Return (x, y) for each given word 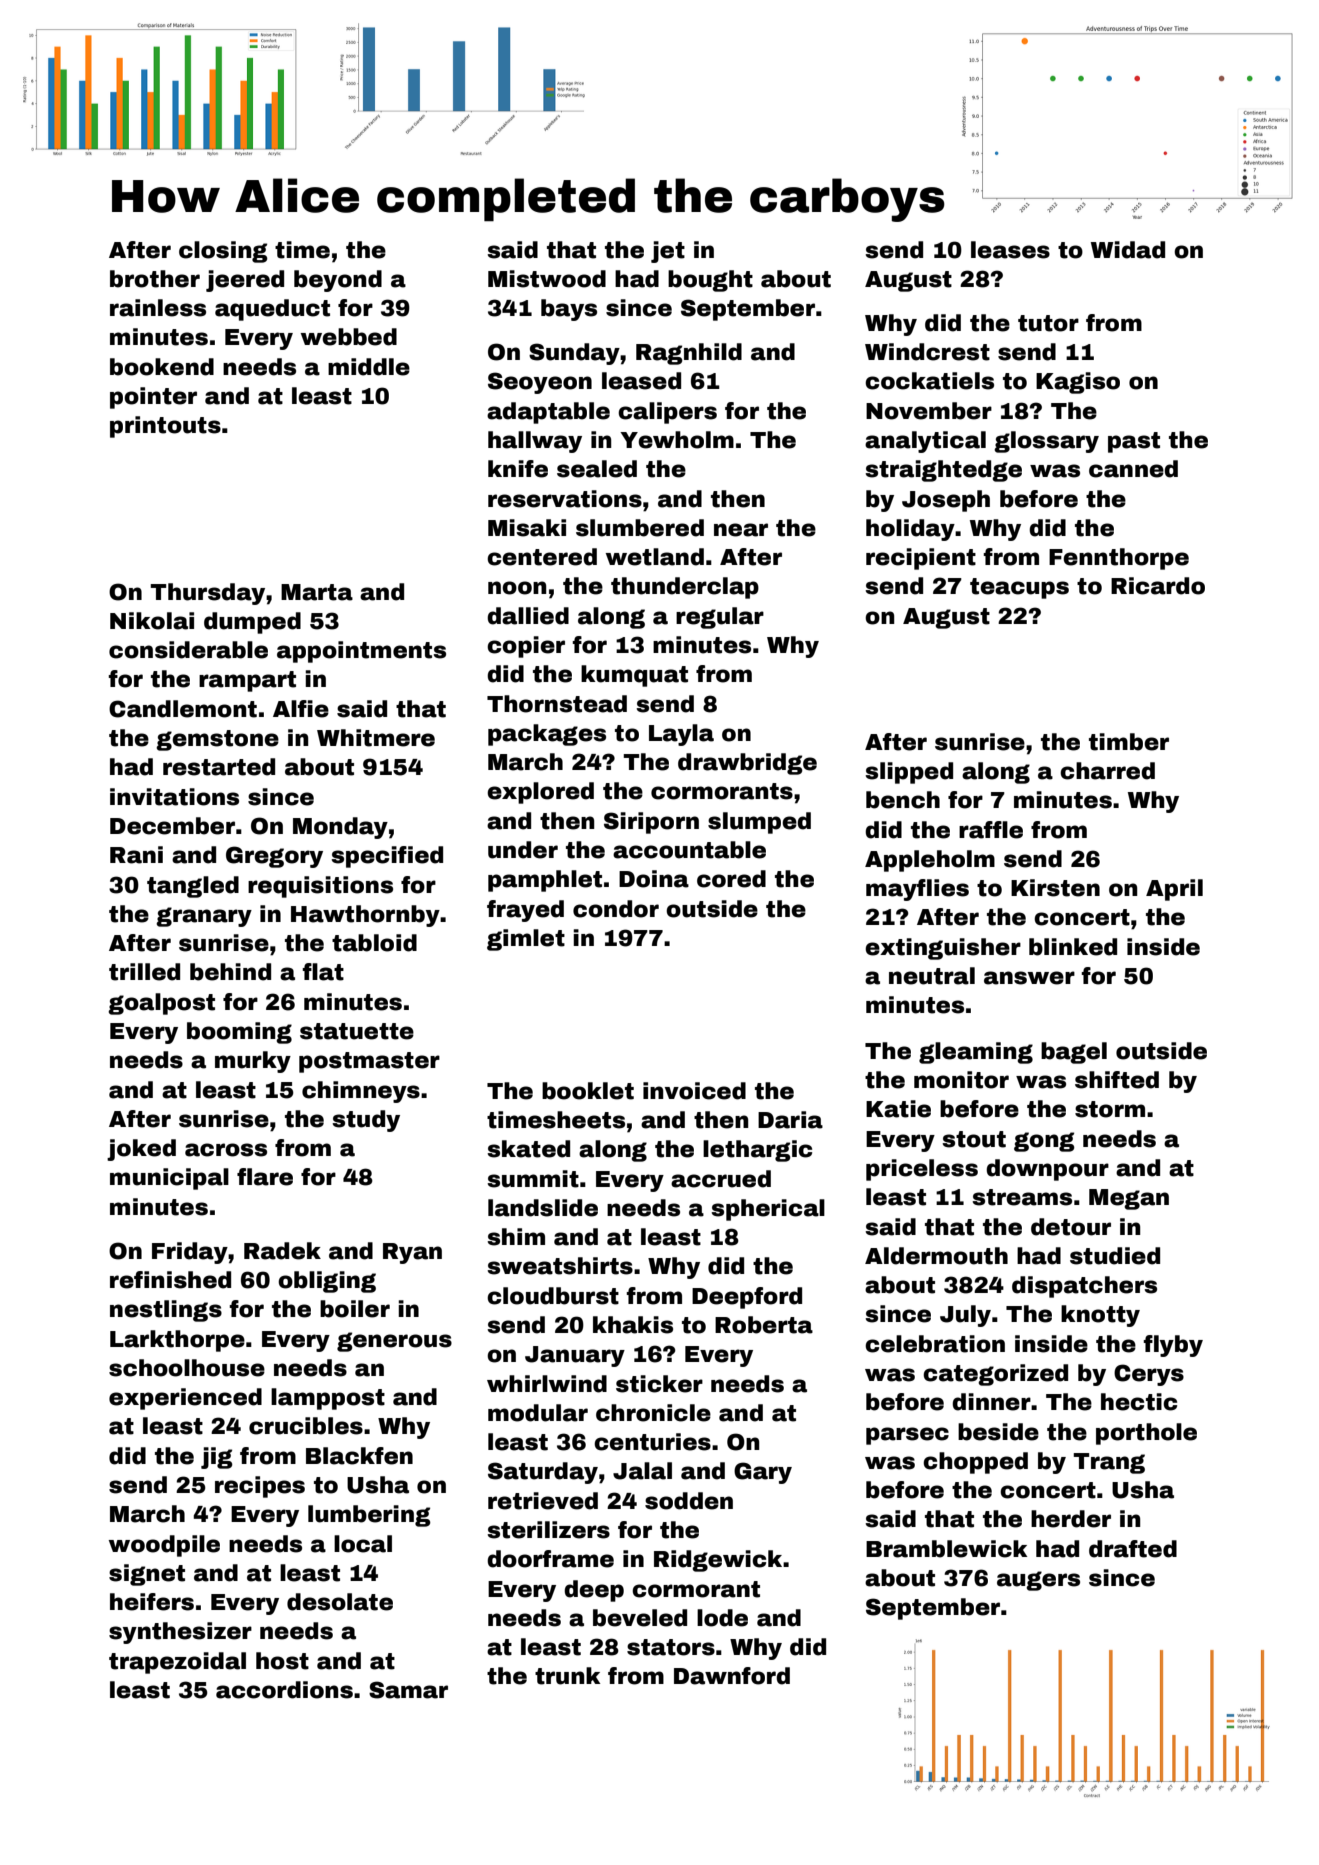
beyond (338, 281)
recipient (921, 559)
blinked (1073, 947)
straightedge (943, 471)
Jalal (642, 1471)
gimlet (526, 940)
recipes (260, 1487)
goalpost (161, 1004)
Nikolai (152, 621)
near (741, 530)
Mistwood (547, 279)
